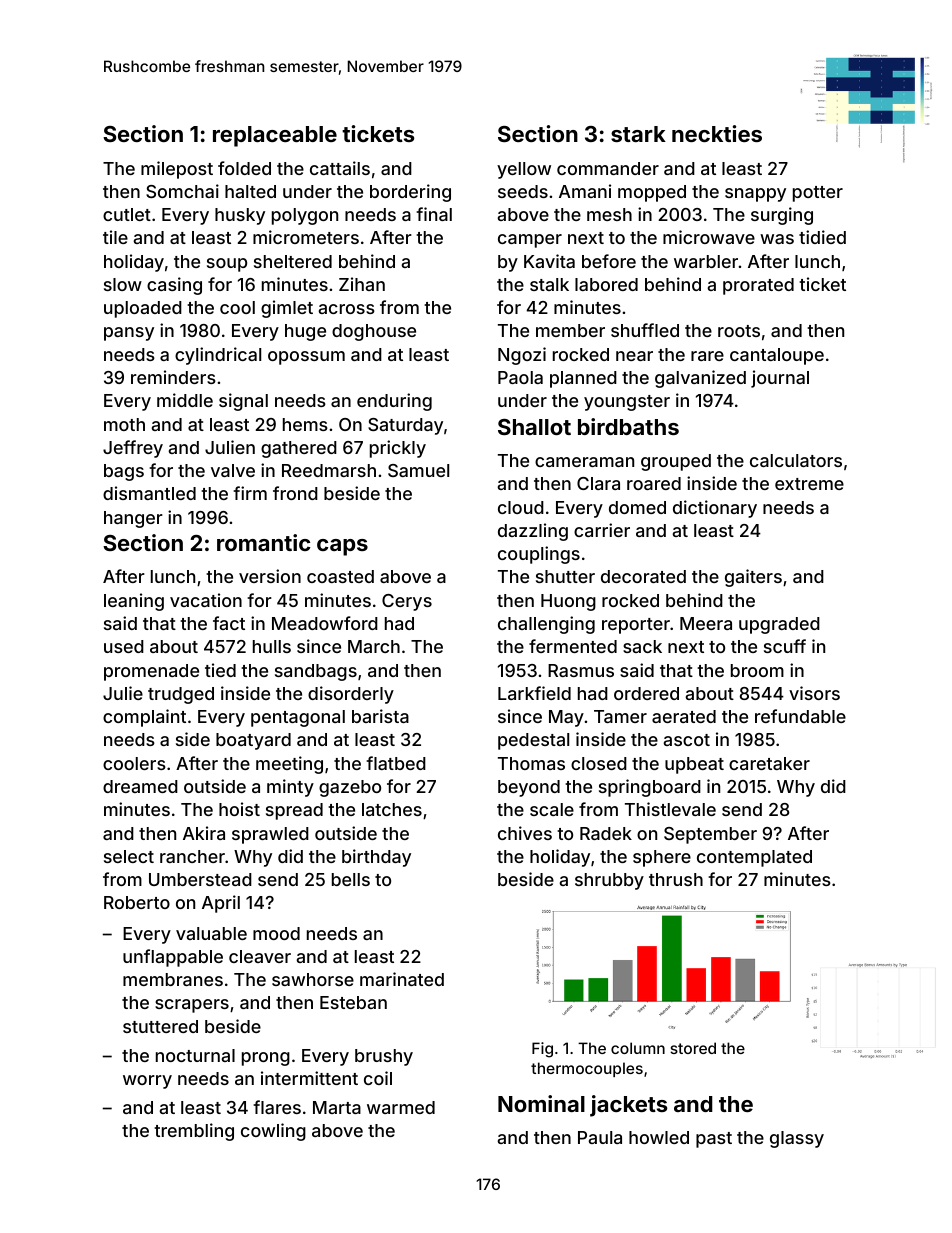 This page has width=952, height=1233. I want to click on cameraman, so click(584, 462).
